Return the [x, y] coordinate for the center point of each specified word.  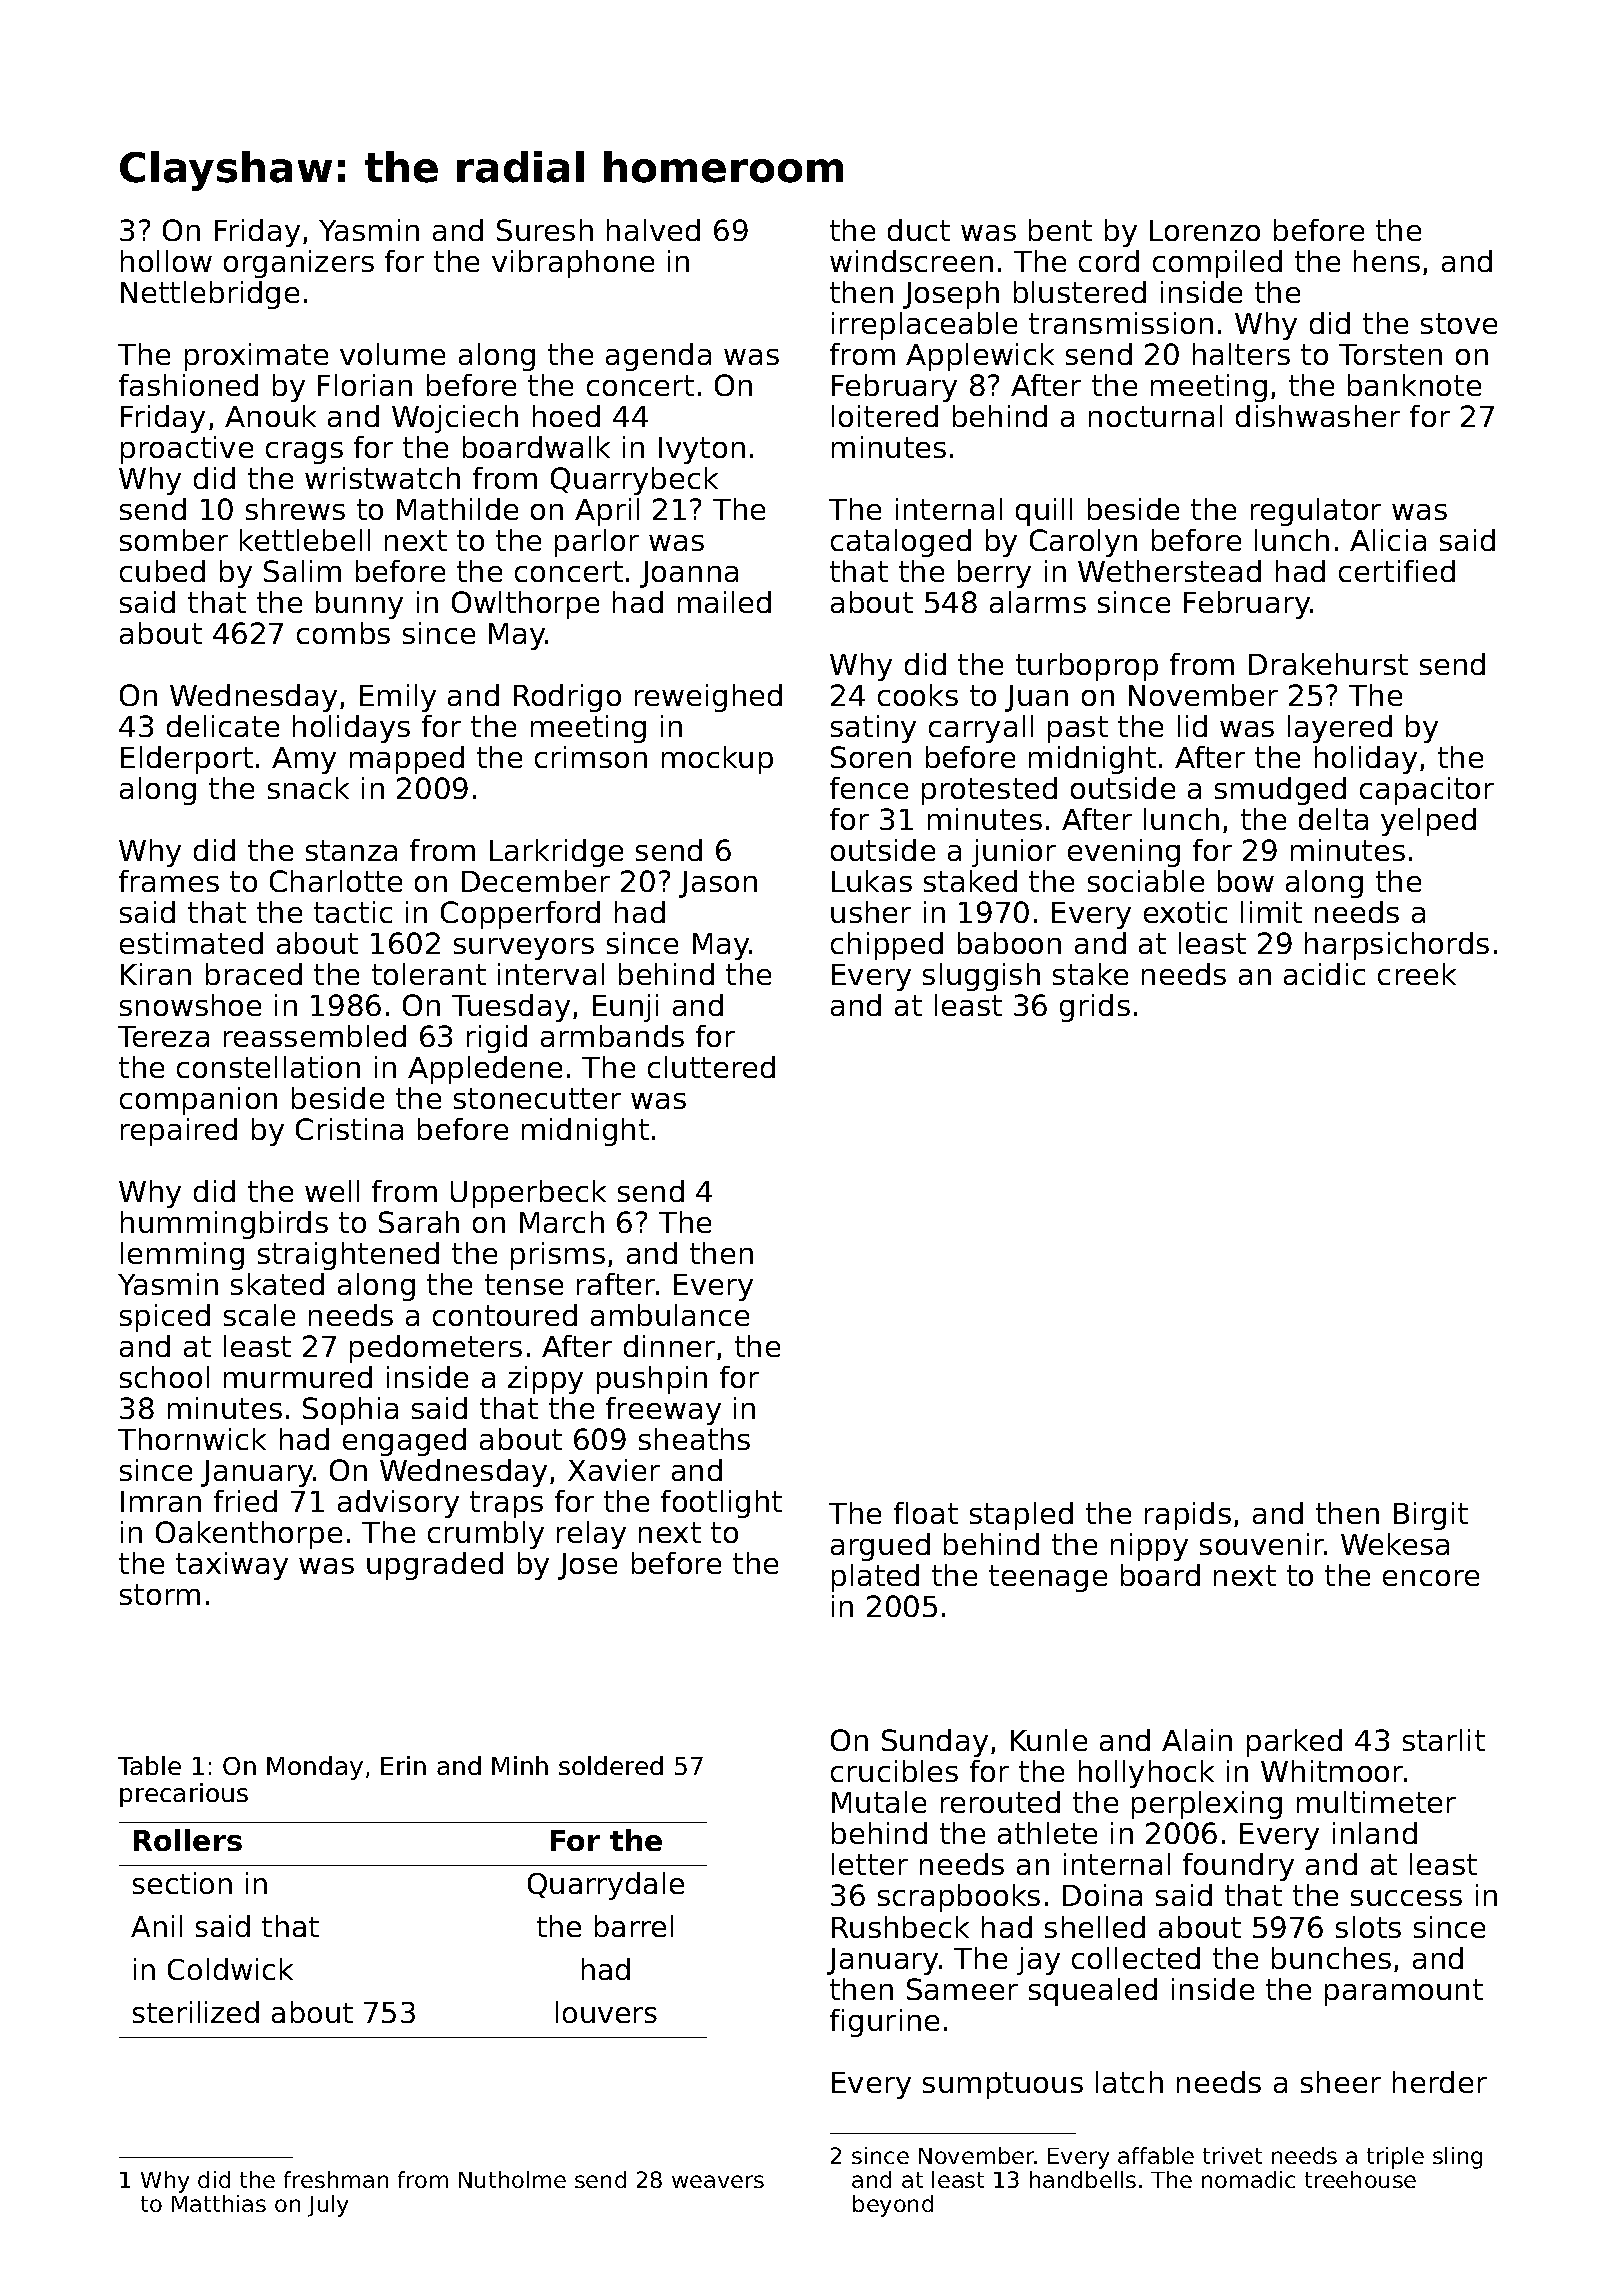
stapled [1021, 1516]
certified [1397, 571]
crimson [591, 757]
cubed [162, 571]
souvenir [1262, 1544]
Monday [315, 1768]
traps [506, 1504]
